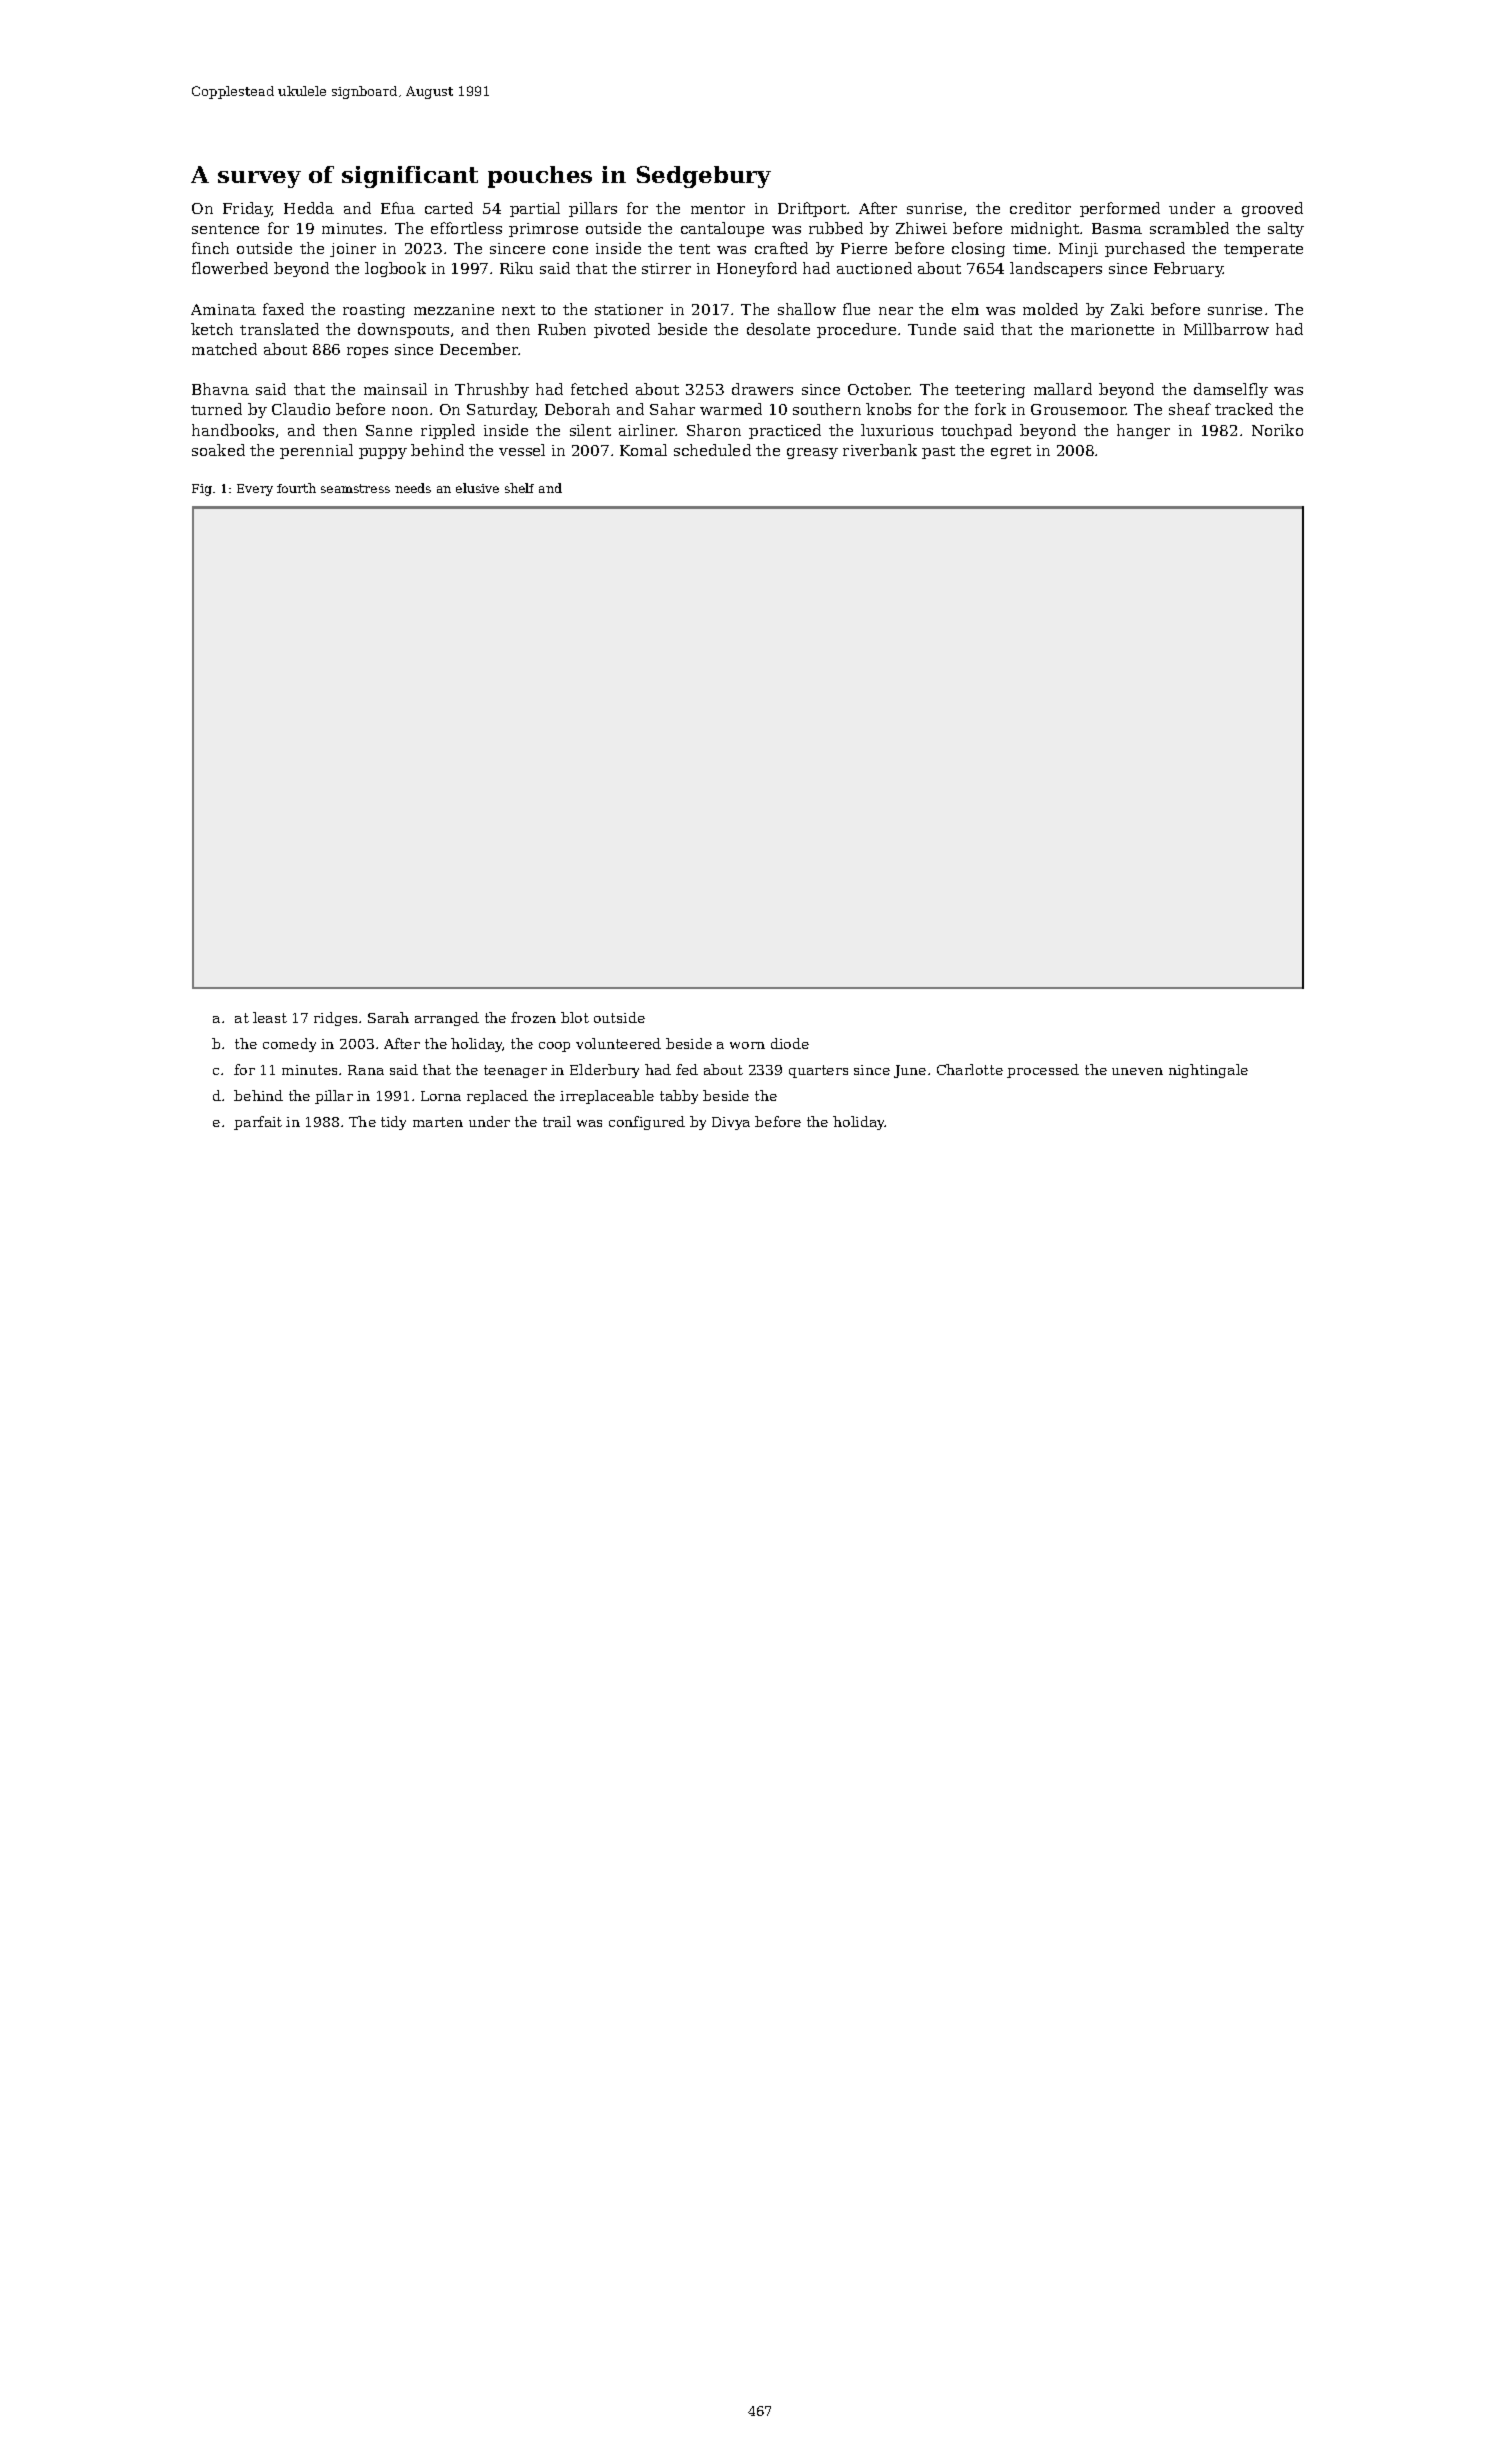 Image resolution: width=1496 pixels, height=2464 pixels. Describe the element at coordinates (575, 1017) in the screenshot. I see `blot` at that location.
